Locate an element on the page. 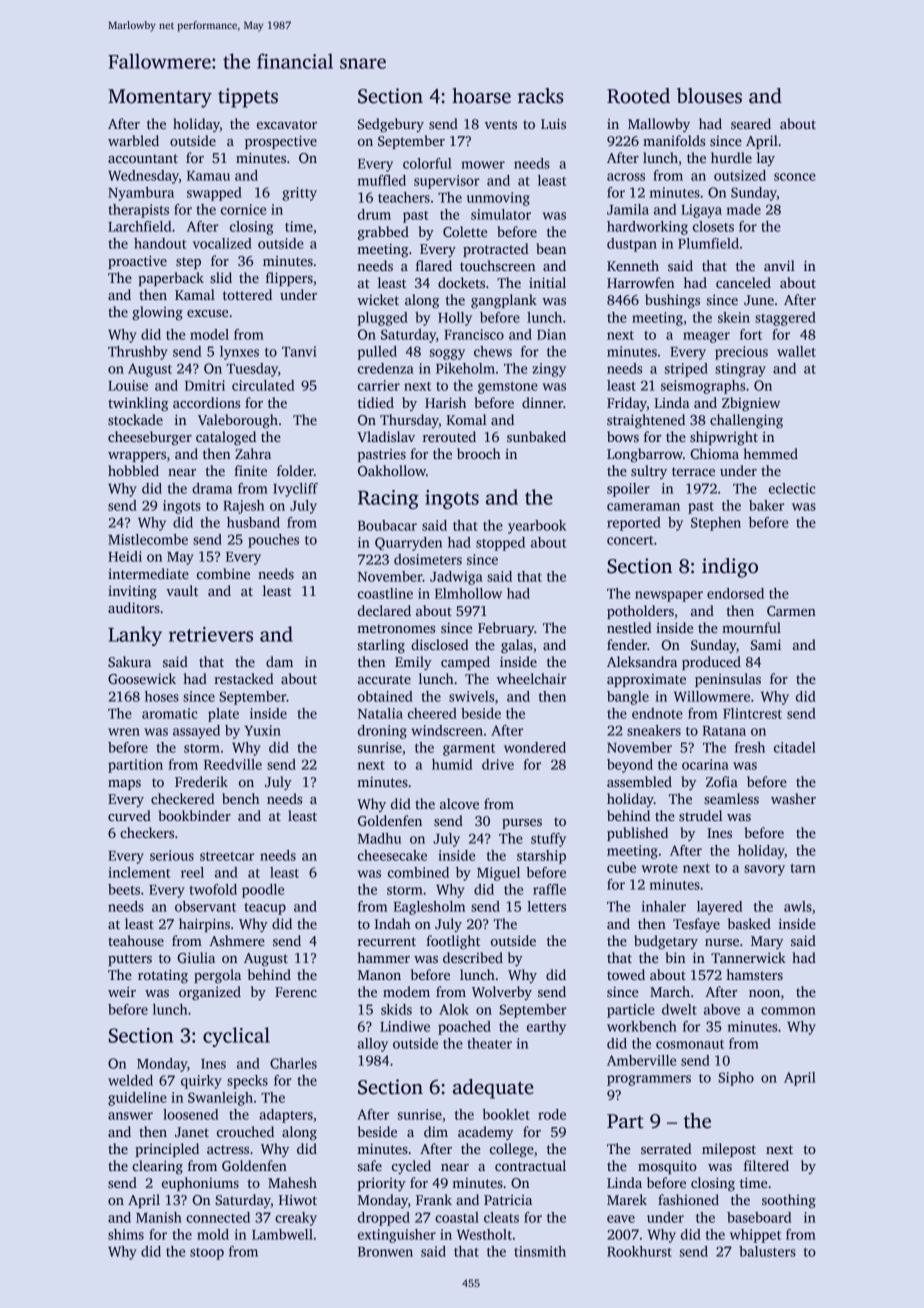 Image resolution: width=924 pixels, height=1308 pixels. Momentary is located at coordinates (160, 98).
